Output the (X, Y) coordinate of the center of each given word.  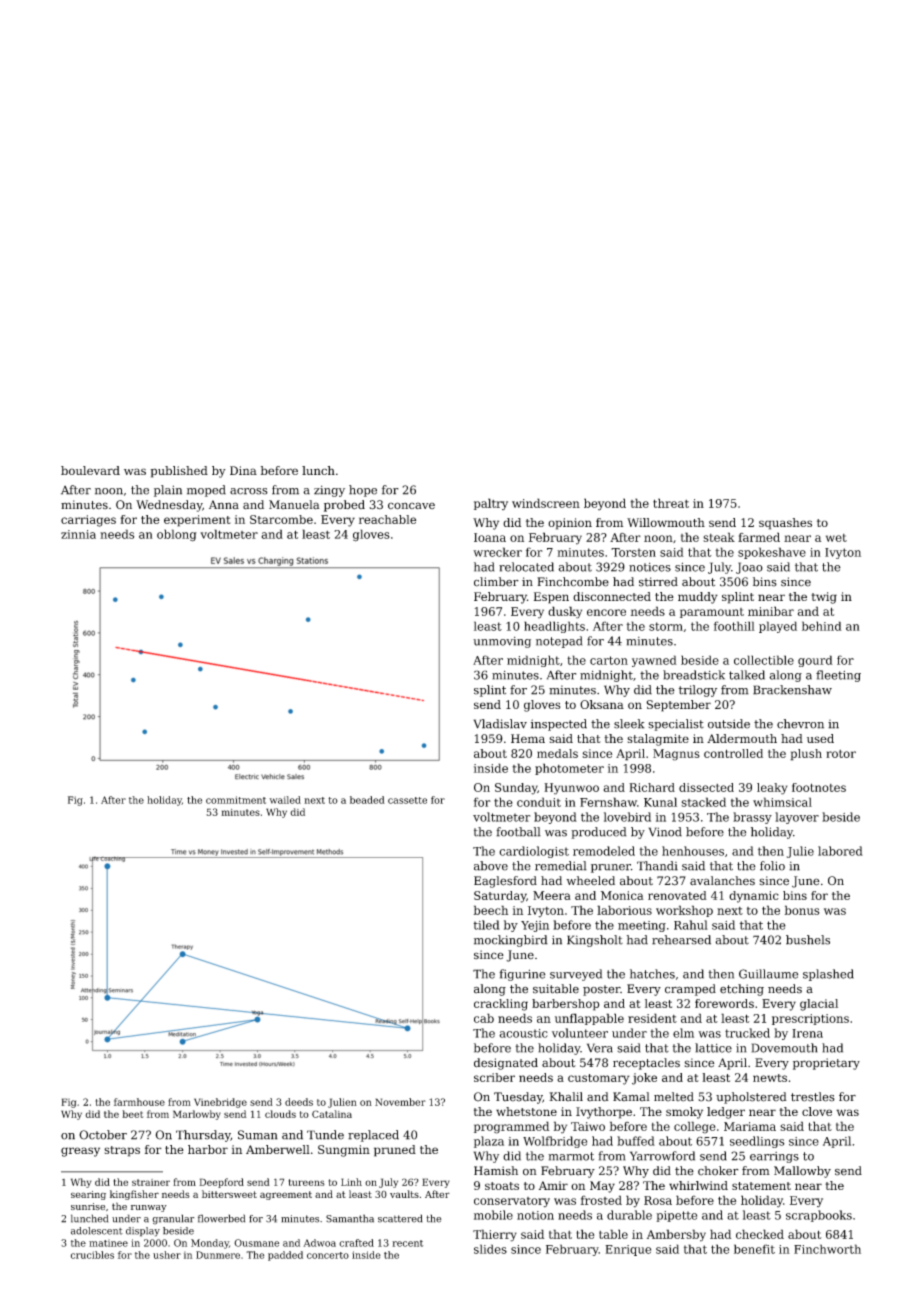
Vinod (665, 832)
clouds (280, 1114)
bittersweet (229, 1194)
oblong (177, 535)
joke (644, 1079)
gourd (815, 661)
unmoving (502, 642)
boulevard (90, 470)
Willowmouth (666, 522)
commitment (236, 800)
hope (363, 491)
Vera (600, 1048)
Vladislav (500, 724)
